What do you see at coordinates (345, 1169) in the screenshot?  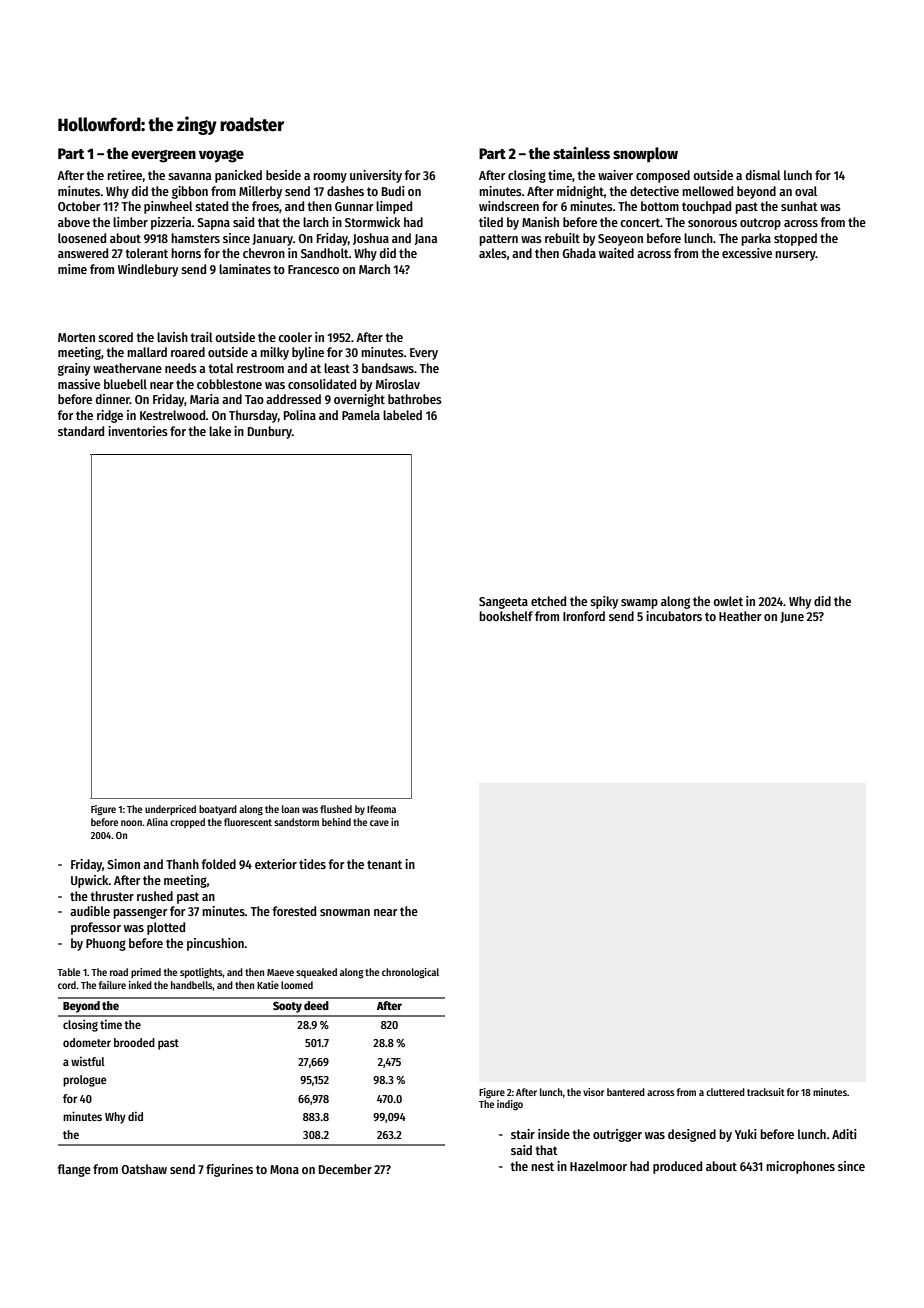 I see `December` at bounding box center [345, 1169].
